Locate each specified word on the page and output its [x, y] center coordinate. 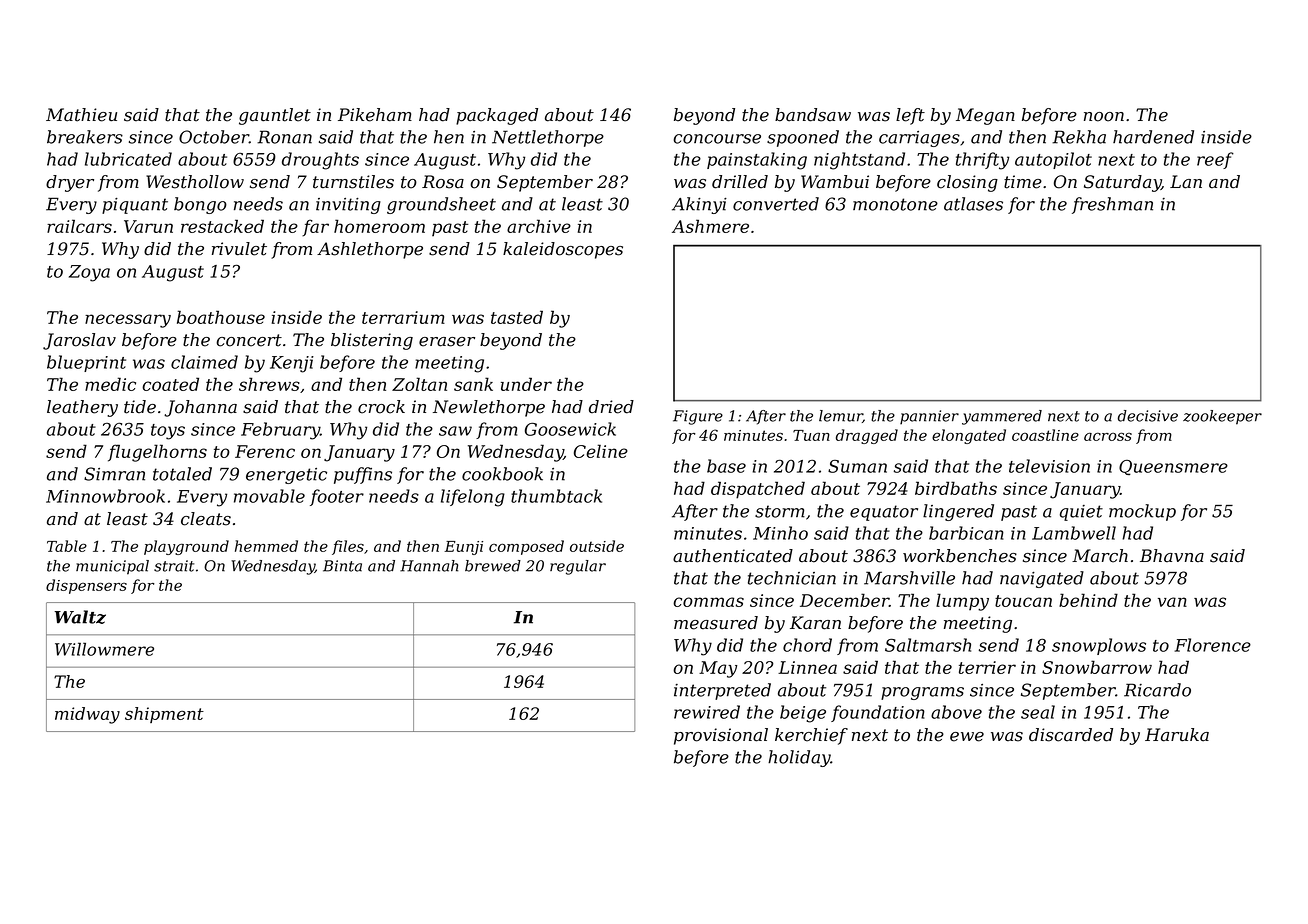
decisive [1148, 416]
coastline [1045, 435]
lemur [841, 416]
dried [611, 407]
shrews [269, 384]
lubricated [128, 159]
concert [249, 340]
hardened [1153, 137]
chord [807, 645]
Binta [342, 566]
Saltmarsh [928, 645]
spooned [803, 138]
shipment [164, 715]
